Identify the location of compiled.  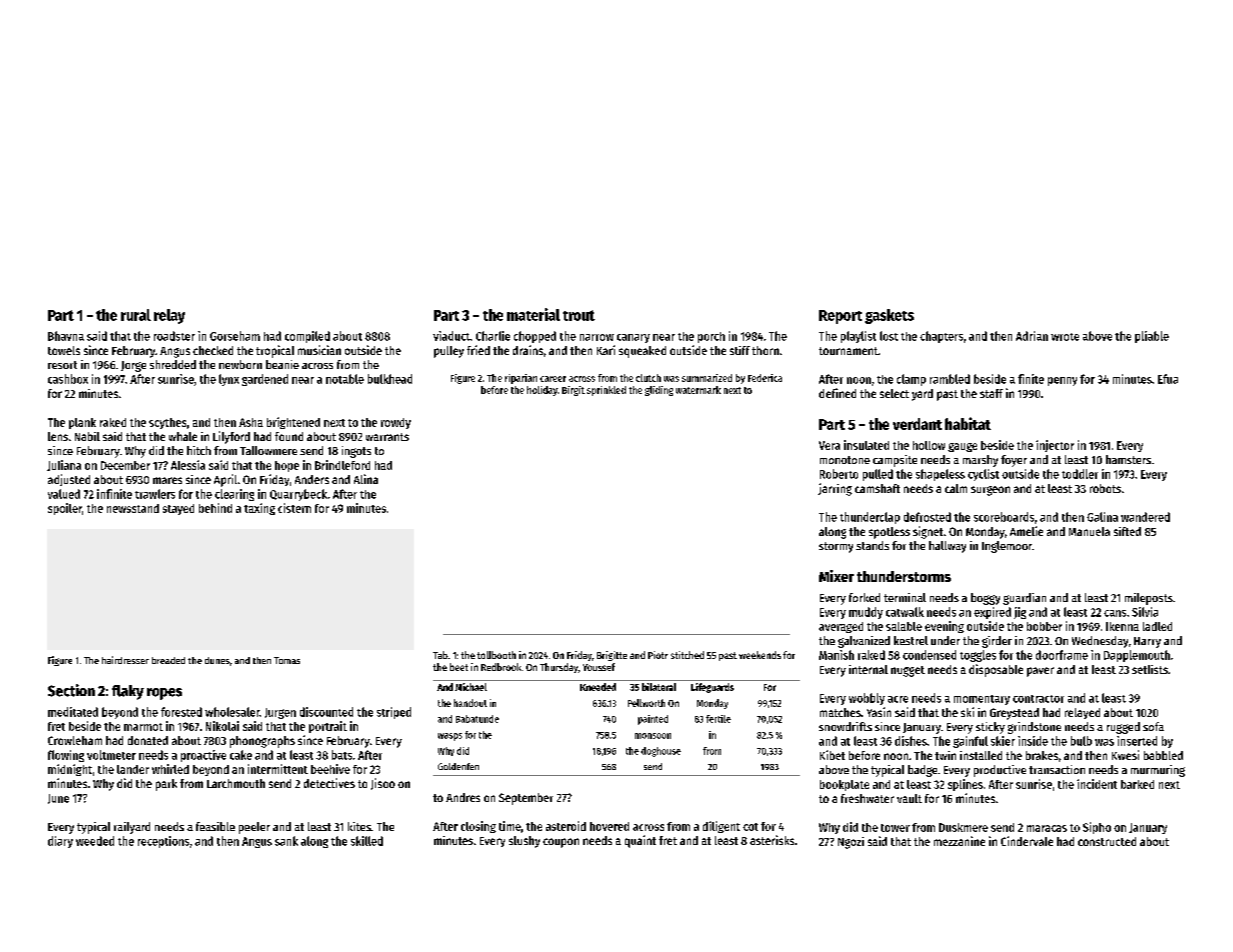
(307, 337).
